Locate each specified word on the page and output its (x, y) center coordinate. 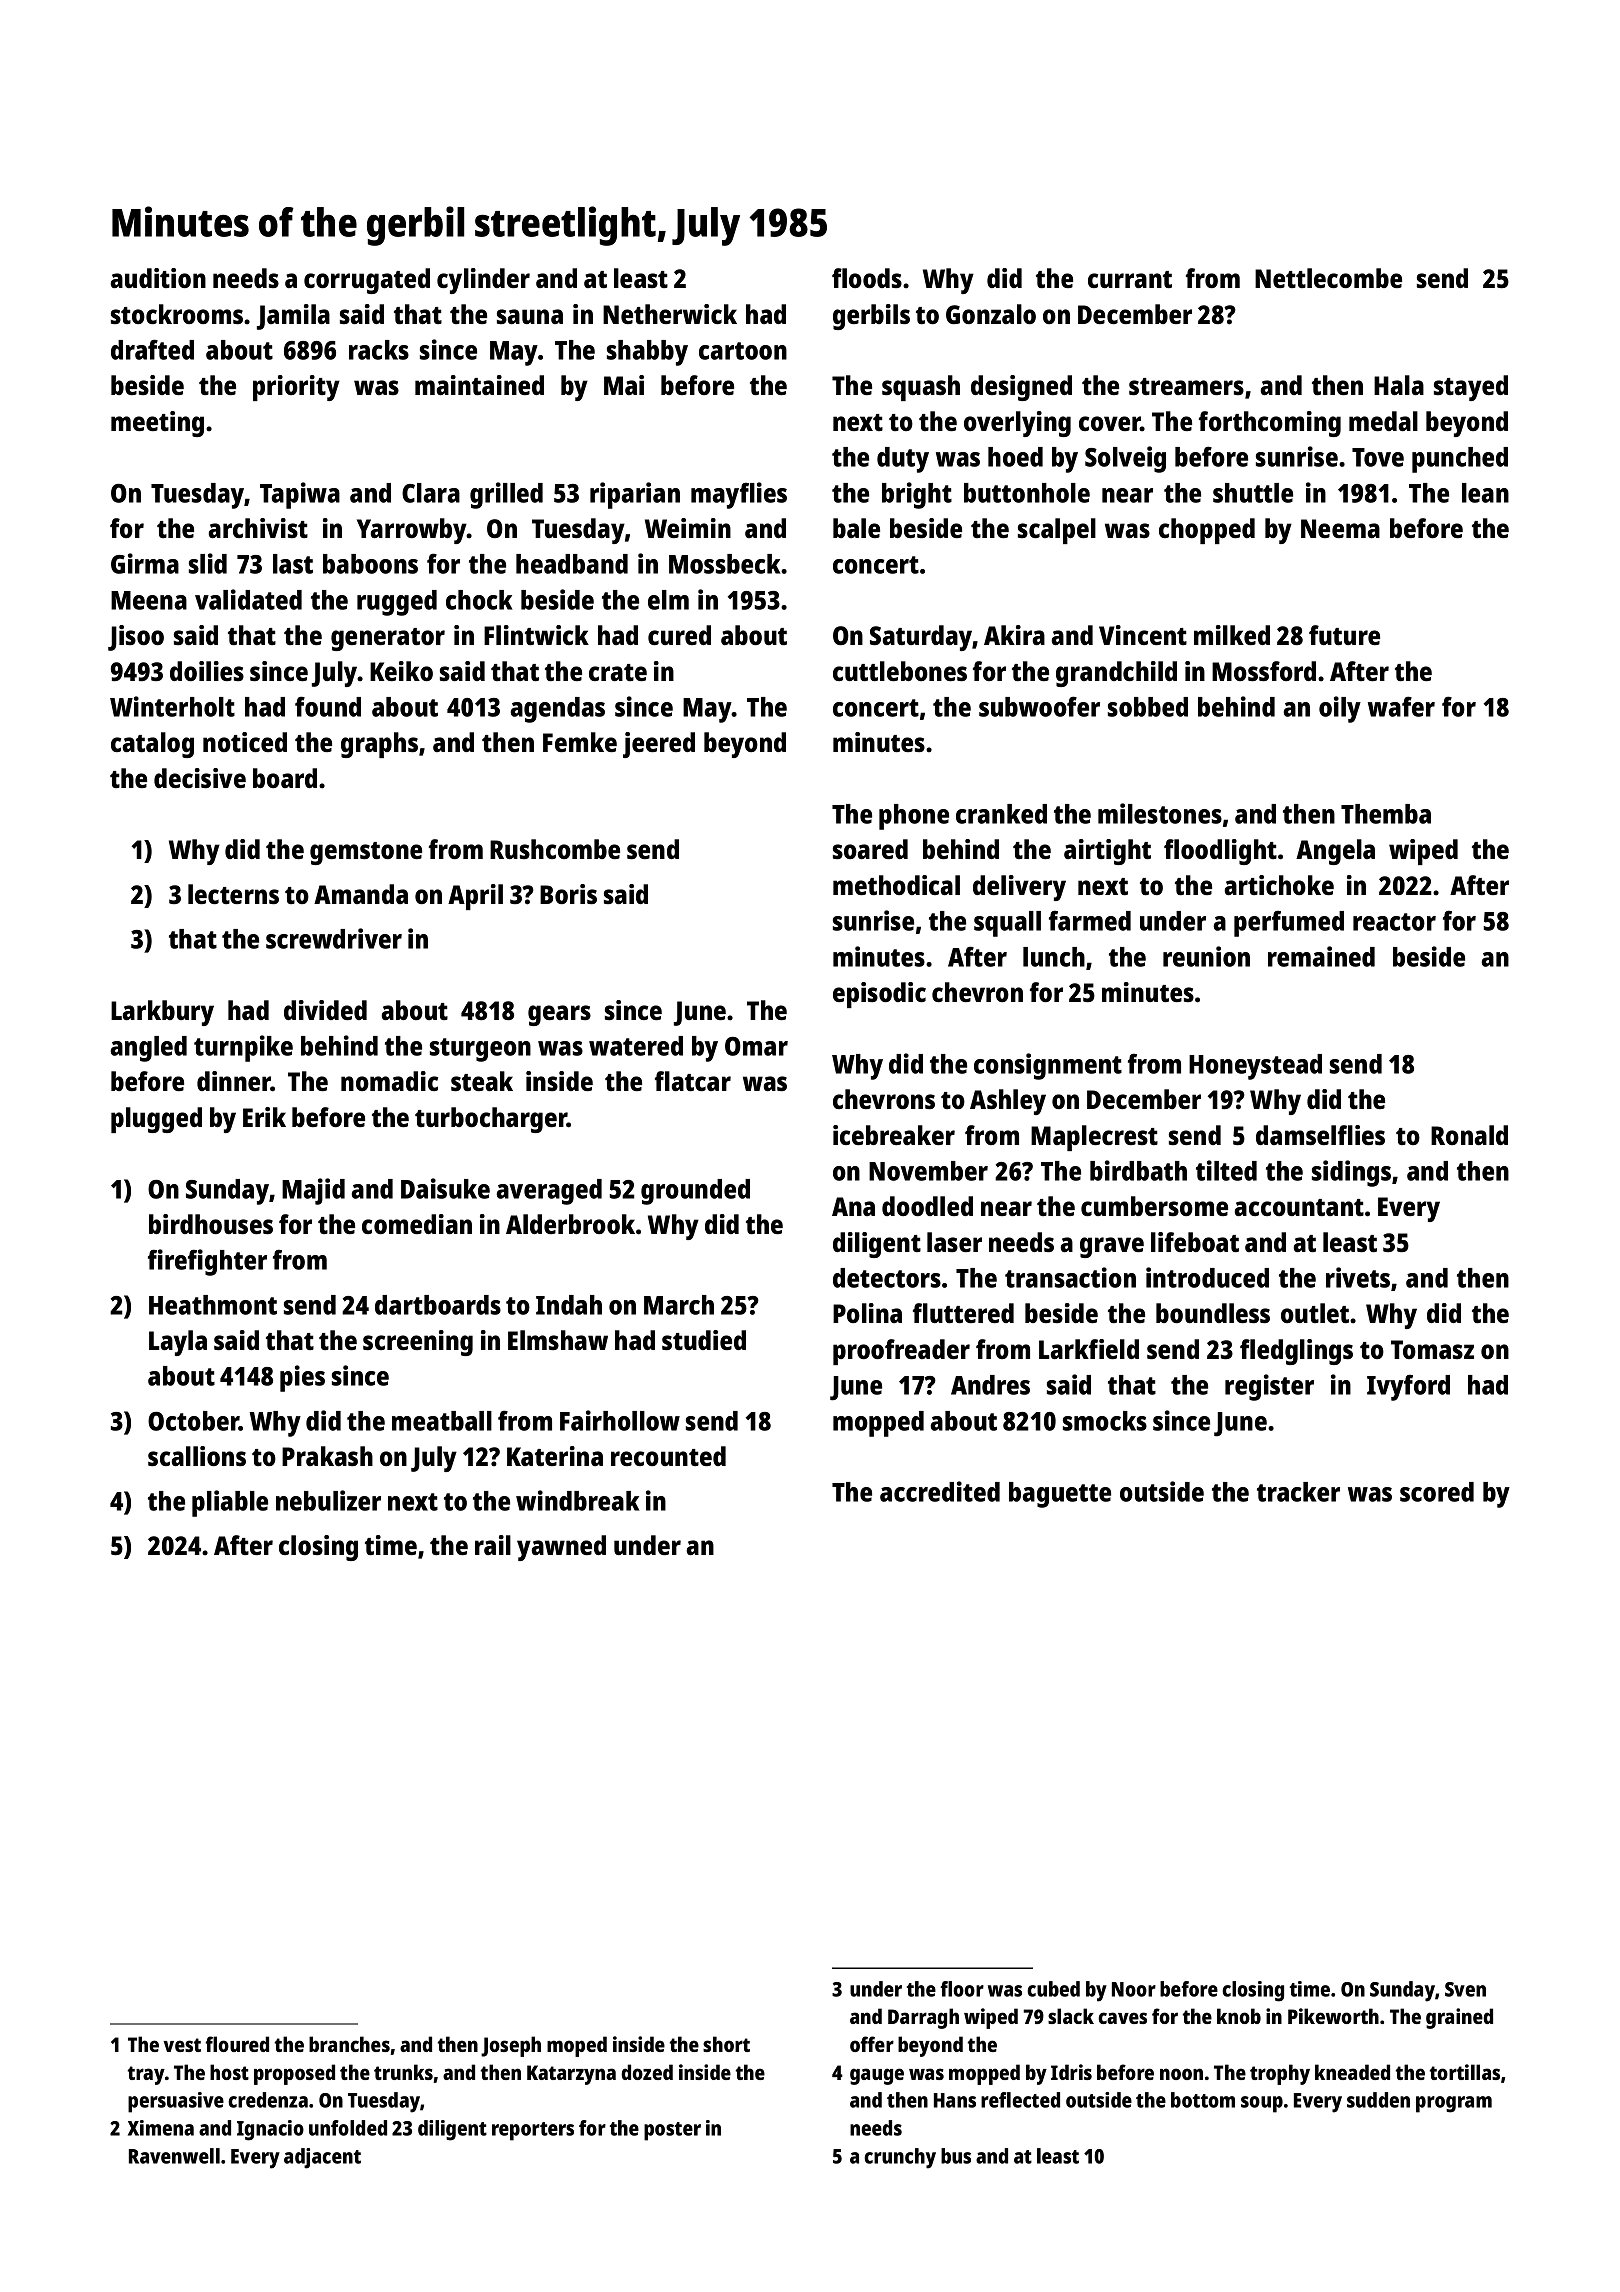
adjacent (322, 2158)
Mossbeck (724, 564)
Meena (149, 600)
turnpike (243, 1048)
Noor (1134, 1989)
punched (1460, 460)
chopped (1207, 531)
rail (493, 1545)
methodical (896, 885)
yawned (561, 1548)
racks (379, 350)
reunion (1206, 956)
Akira (1014, 635)
